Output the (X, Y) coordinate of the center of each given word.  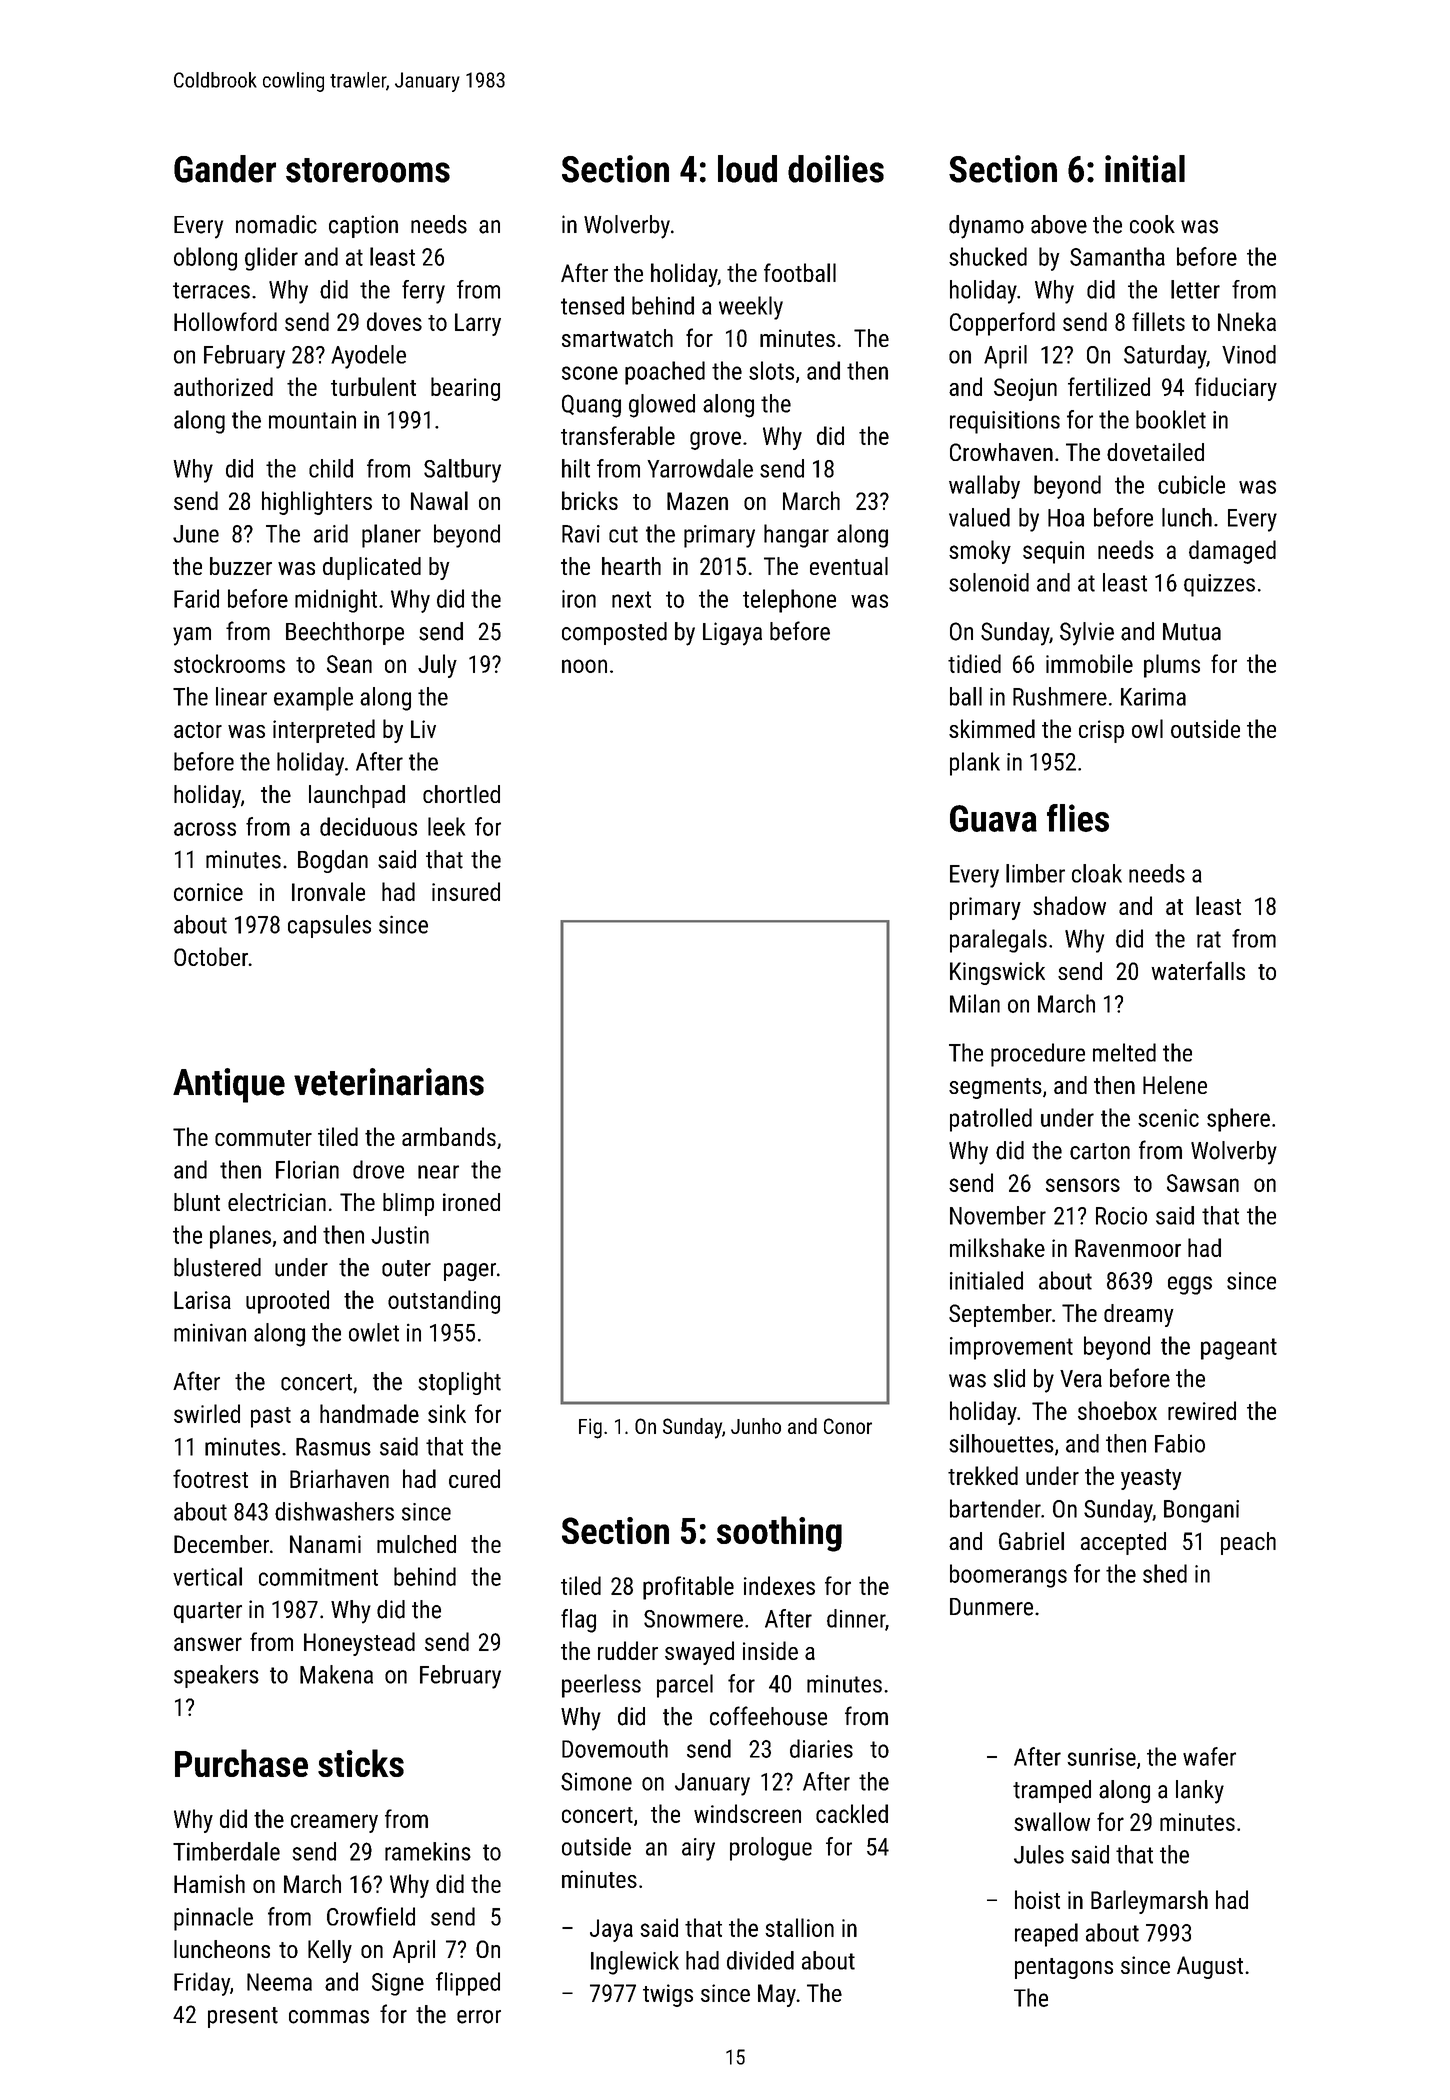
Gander (225, 169)
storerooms (368, 170)
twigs (668, 1995)
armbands (449, 1136)
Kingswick (997, 973)
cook (1152, 224)
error (479, 2017)
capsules (329, 926)
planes (240, 1237)
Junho (756, 1426)
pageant (1239, 1349)
